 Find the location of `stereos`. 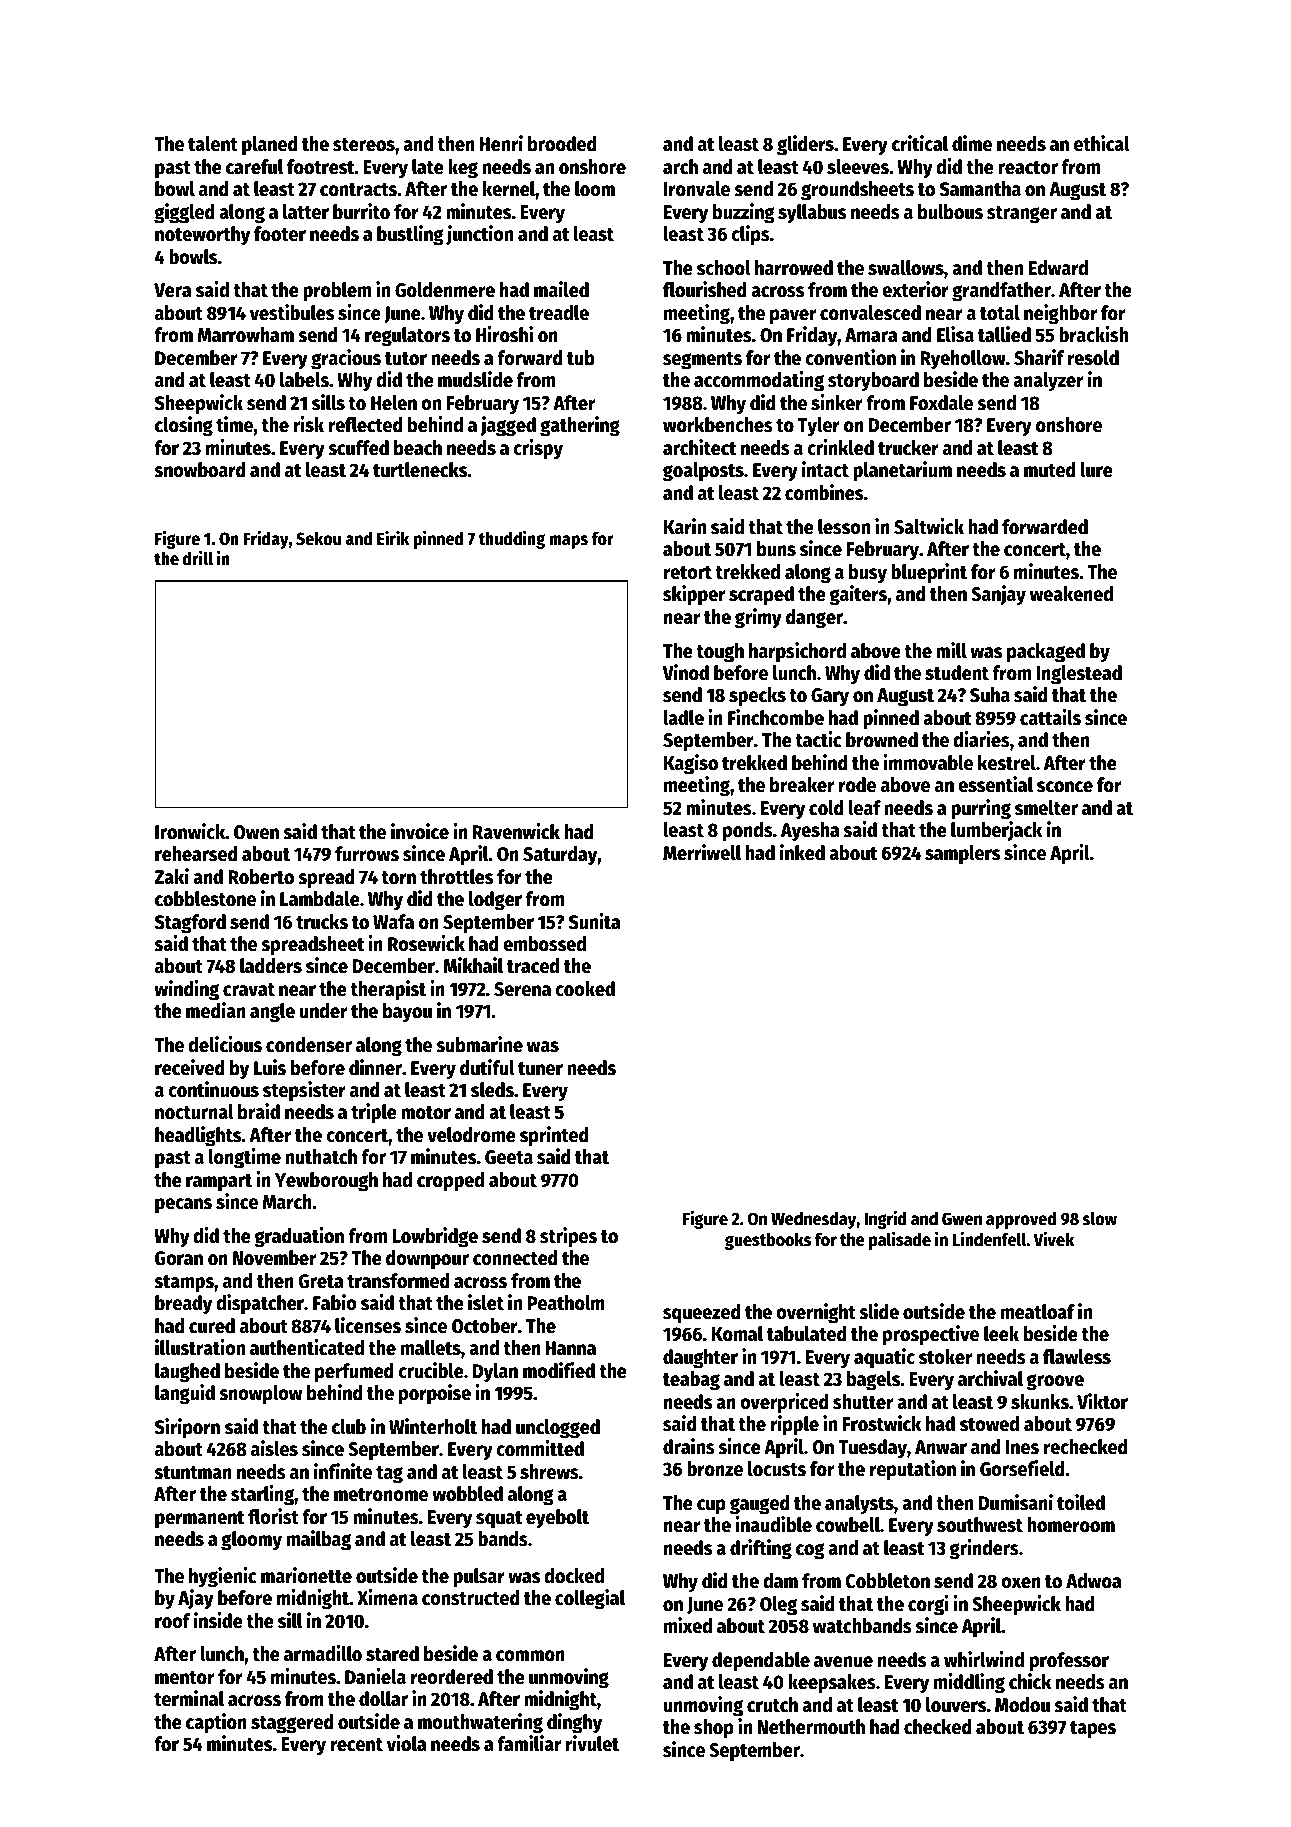

stereos is located at coordinates (364, 145).
